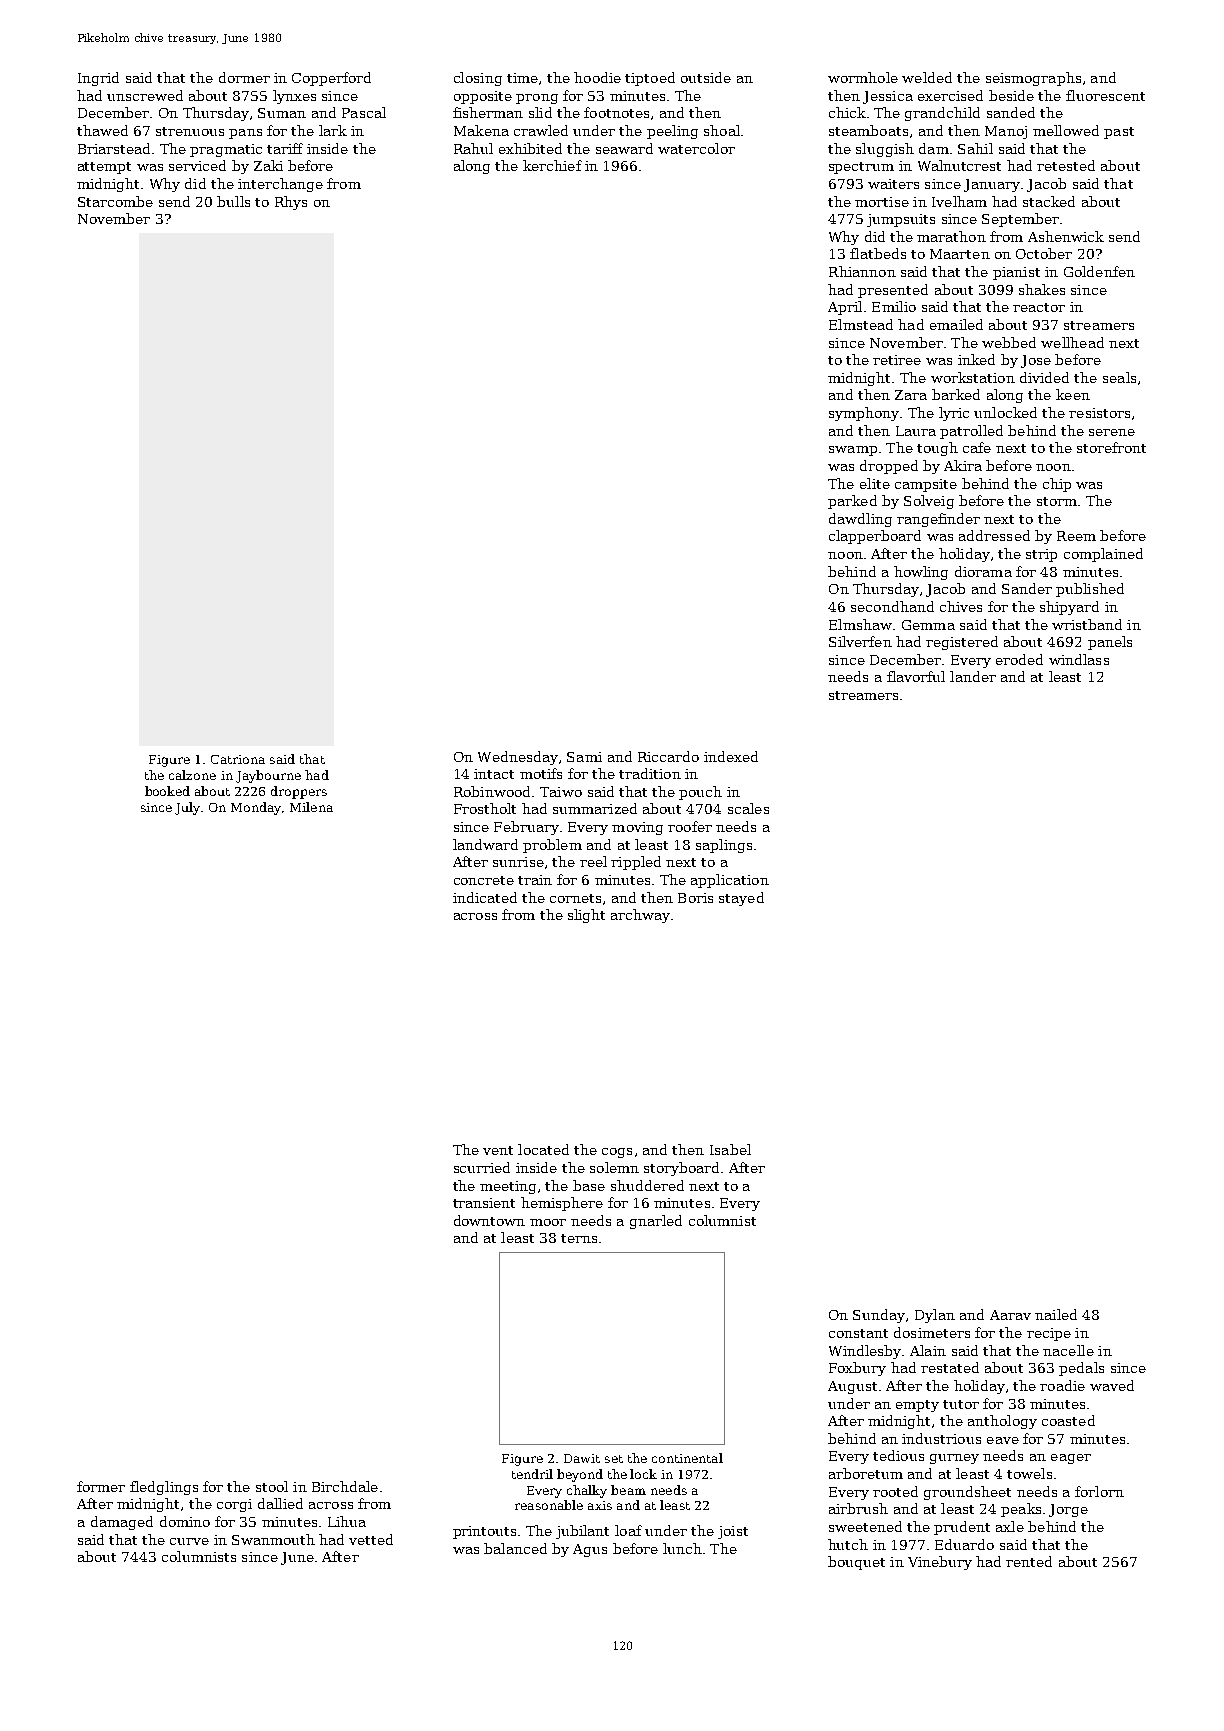  What do you see at coordinates (522, 78) in the image?
I see `time` at bounding box center [522, 78].
